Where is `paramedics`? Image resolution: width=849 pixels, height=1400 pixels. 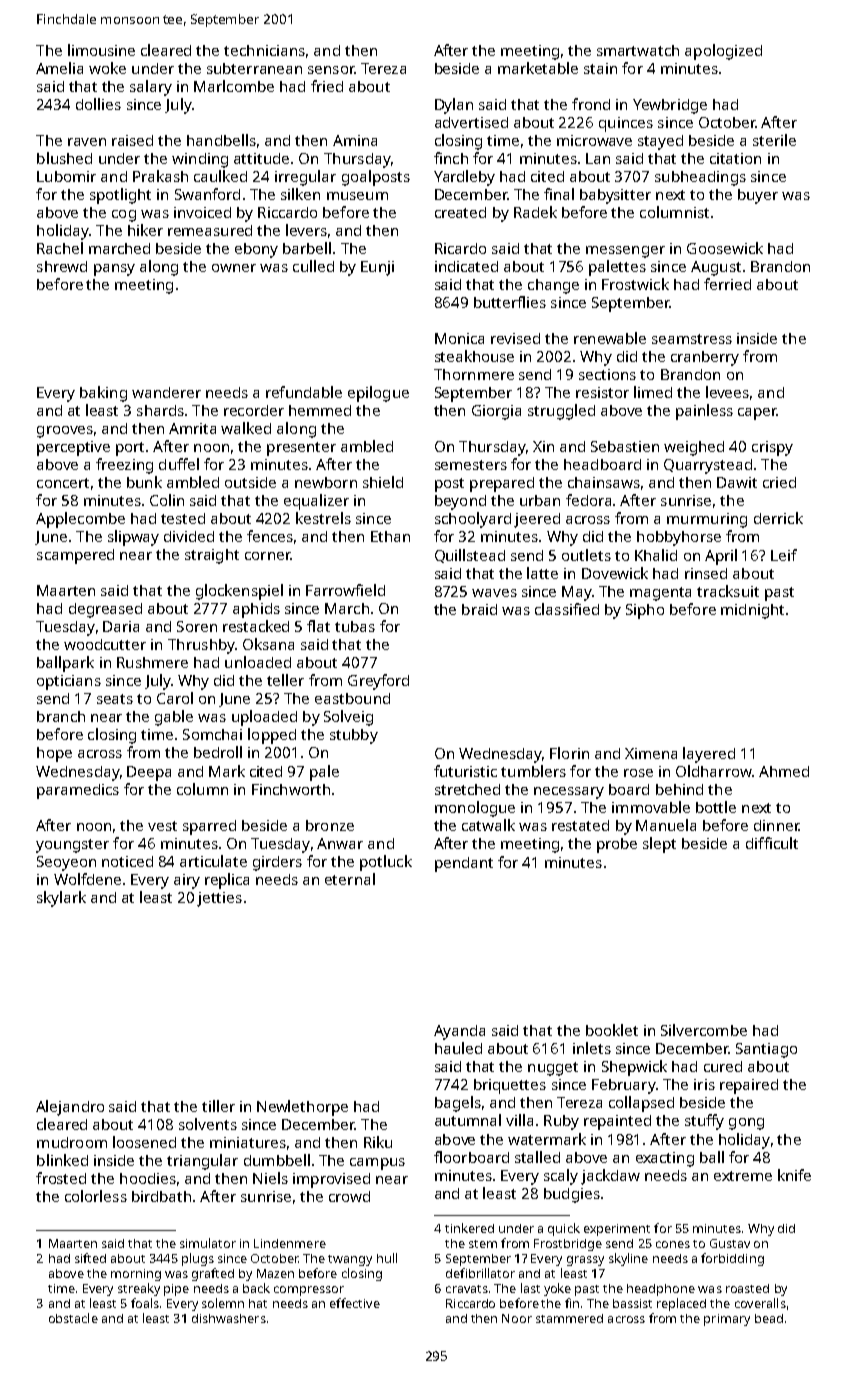 paramedics is located at coordinates (78, 791).
